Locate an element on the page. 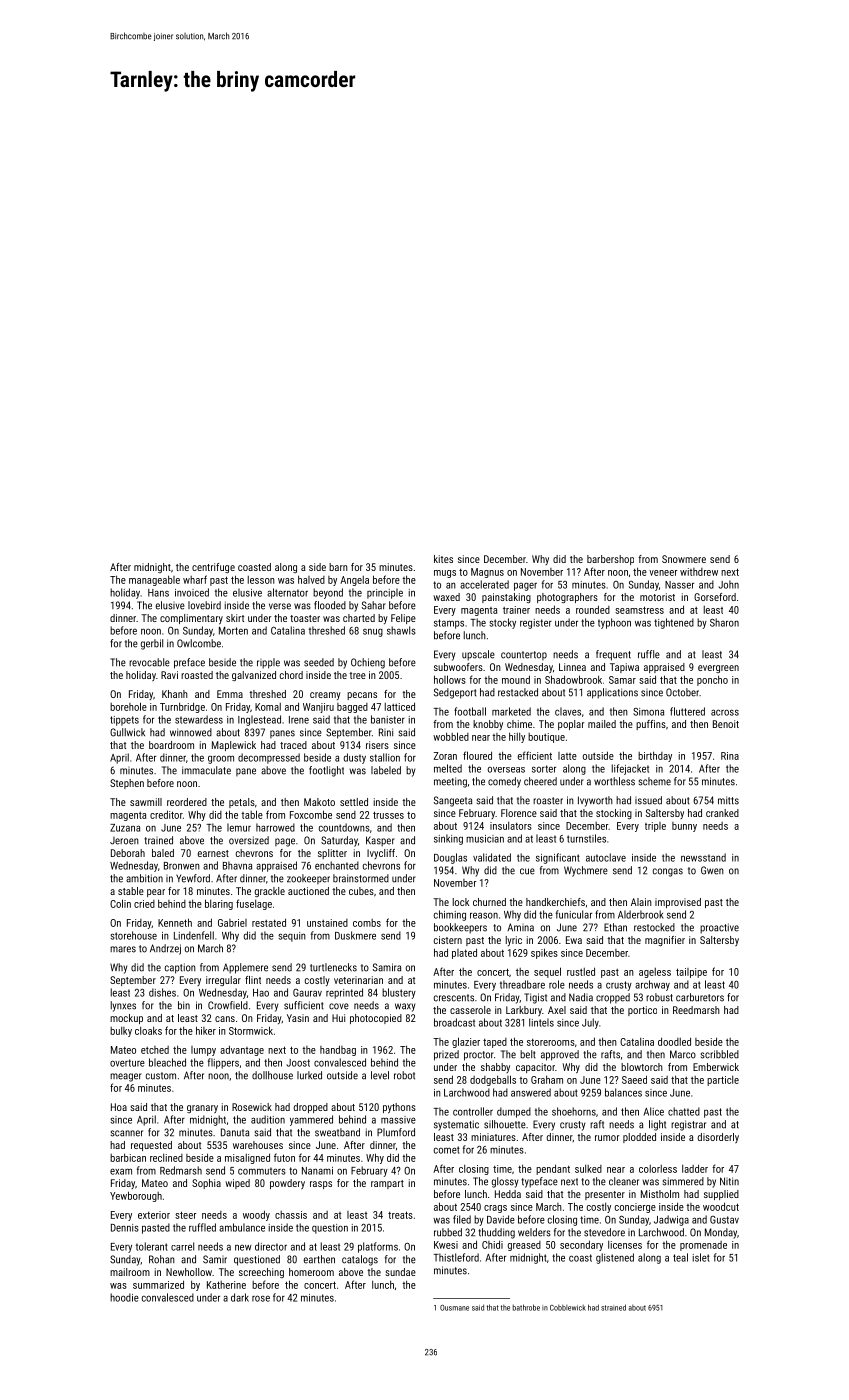 The width and height of the document is (849, 1400). Ousmane is located at coordinates (454, 1308).
